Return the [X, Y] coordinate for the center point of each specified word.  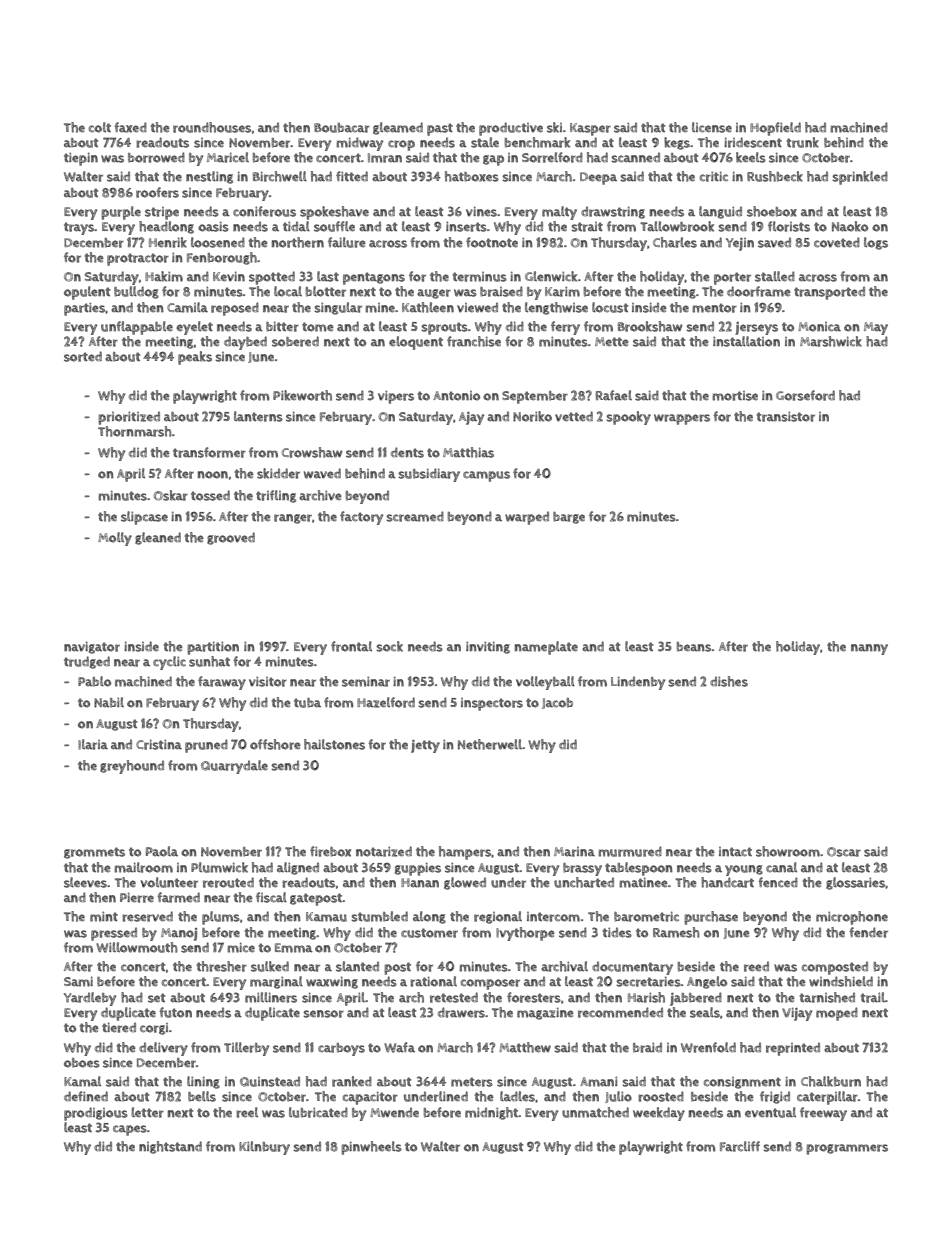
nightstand [170, 1147]
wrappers [682, 419]
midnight [491, 1113]
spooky [628, 418]
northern [298, 242]
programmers [847, 1149]
